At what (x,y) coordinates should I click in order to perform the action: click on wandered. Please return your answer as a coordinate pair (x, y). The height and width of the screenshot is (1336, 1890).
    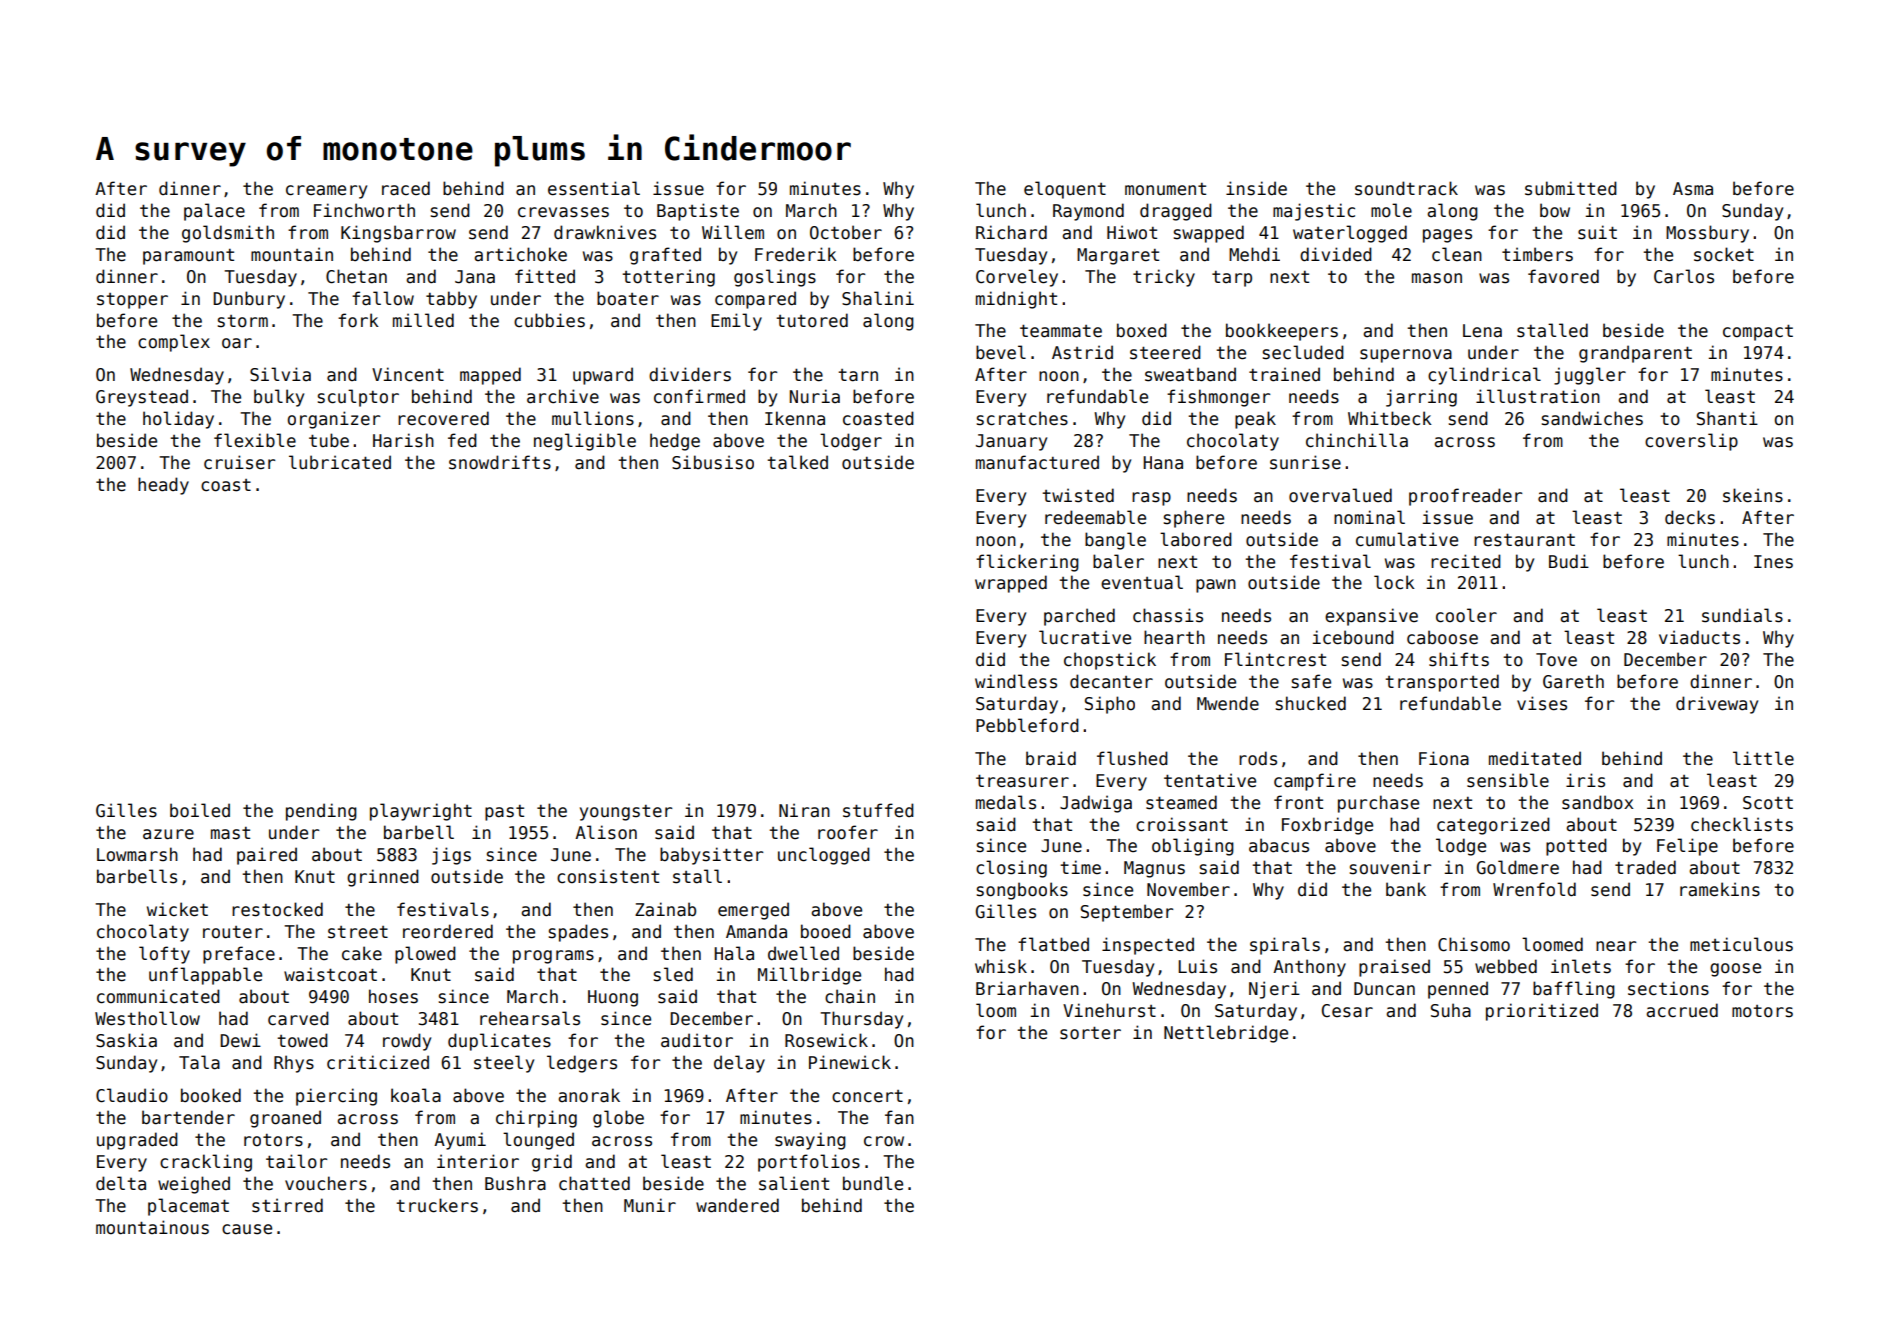
    Looking at the image, I should click on (737, 1205).
